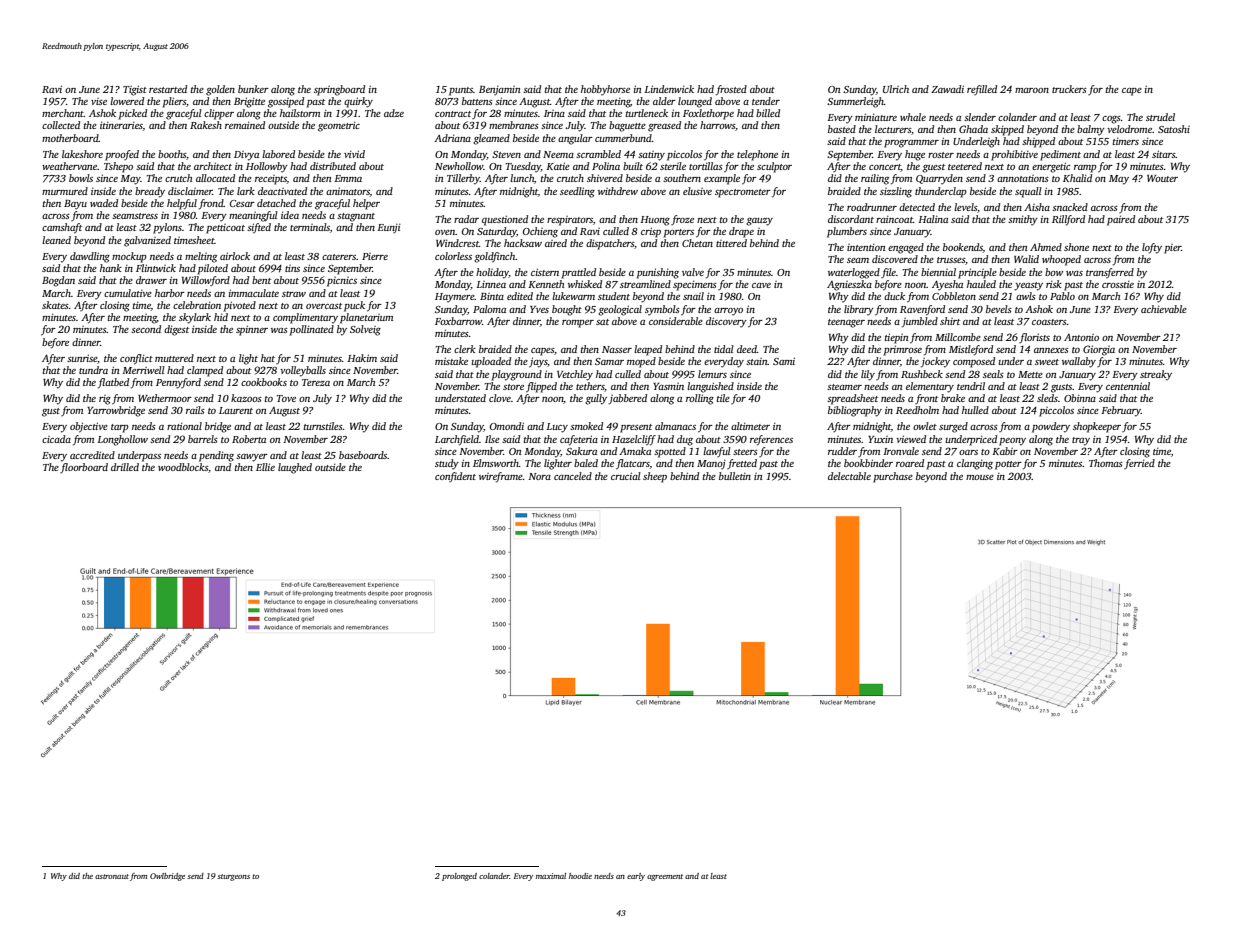 The image size is (1233, 952). I want to click on early, so click(636, 877).
